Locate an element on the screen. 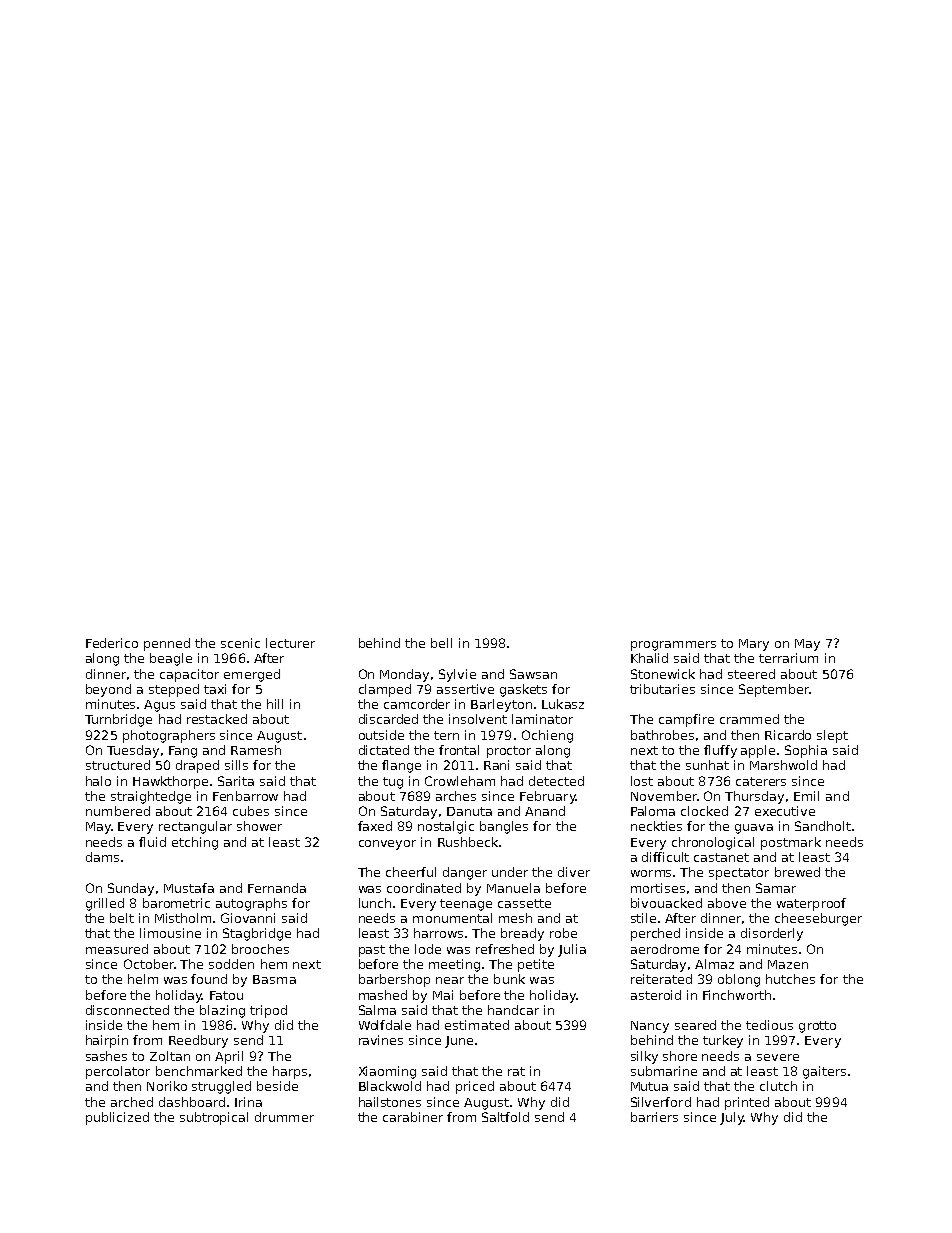 Image resolution: width=952 pixels, height=1233 pixels. belt is located at coordinates (122, 918).
